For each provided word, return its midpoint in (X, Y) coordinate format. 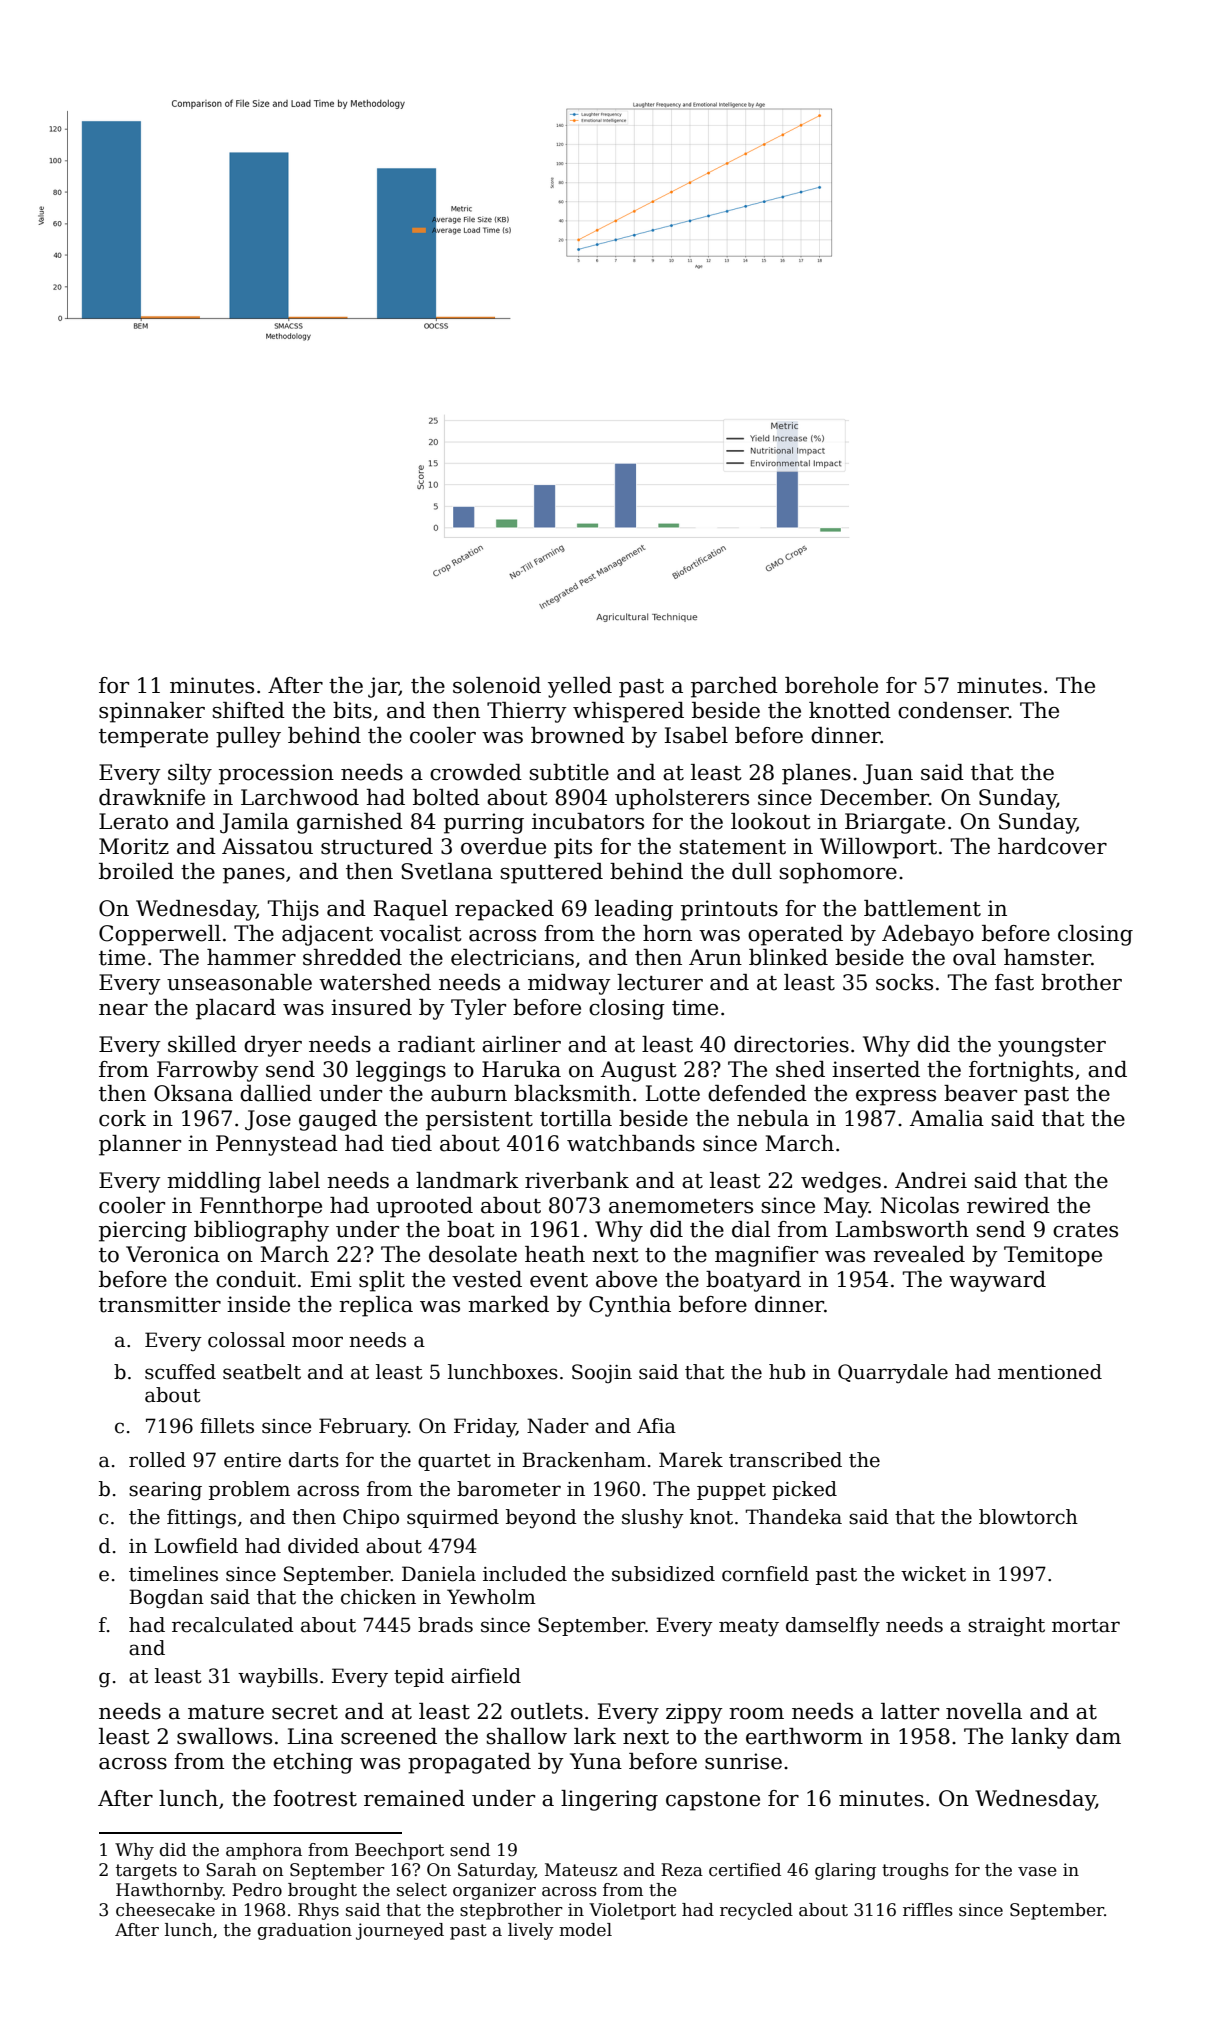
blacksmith (572, 1093)
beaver (980, 1093)
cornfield (765, 1574)
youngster (1052, 1047)
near (123, 1010)
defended (757, 1093)
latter (910, 1711)
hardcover (1052, 846)
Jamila (254, 823)
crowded (476, 772)
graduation (305, 1931)
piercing (143, 1231)
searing (165, 1491)
